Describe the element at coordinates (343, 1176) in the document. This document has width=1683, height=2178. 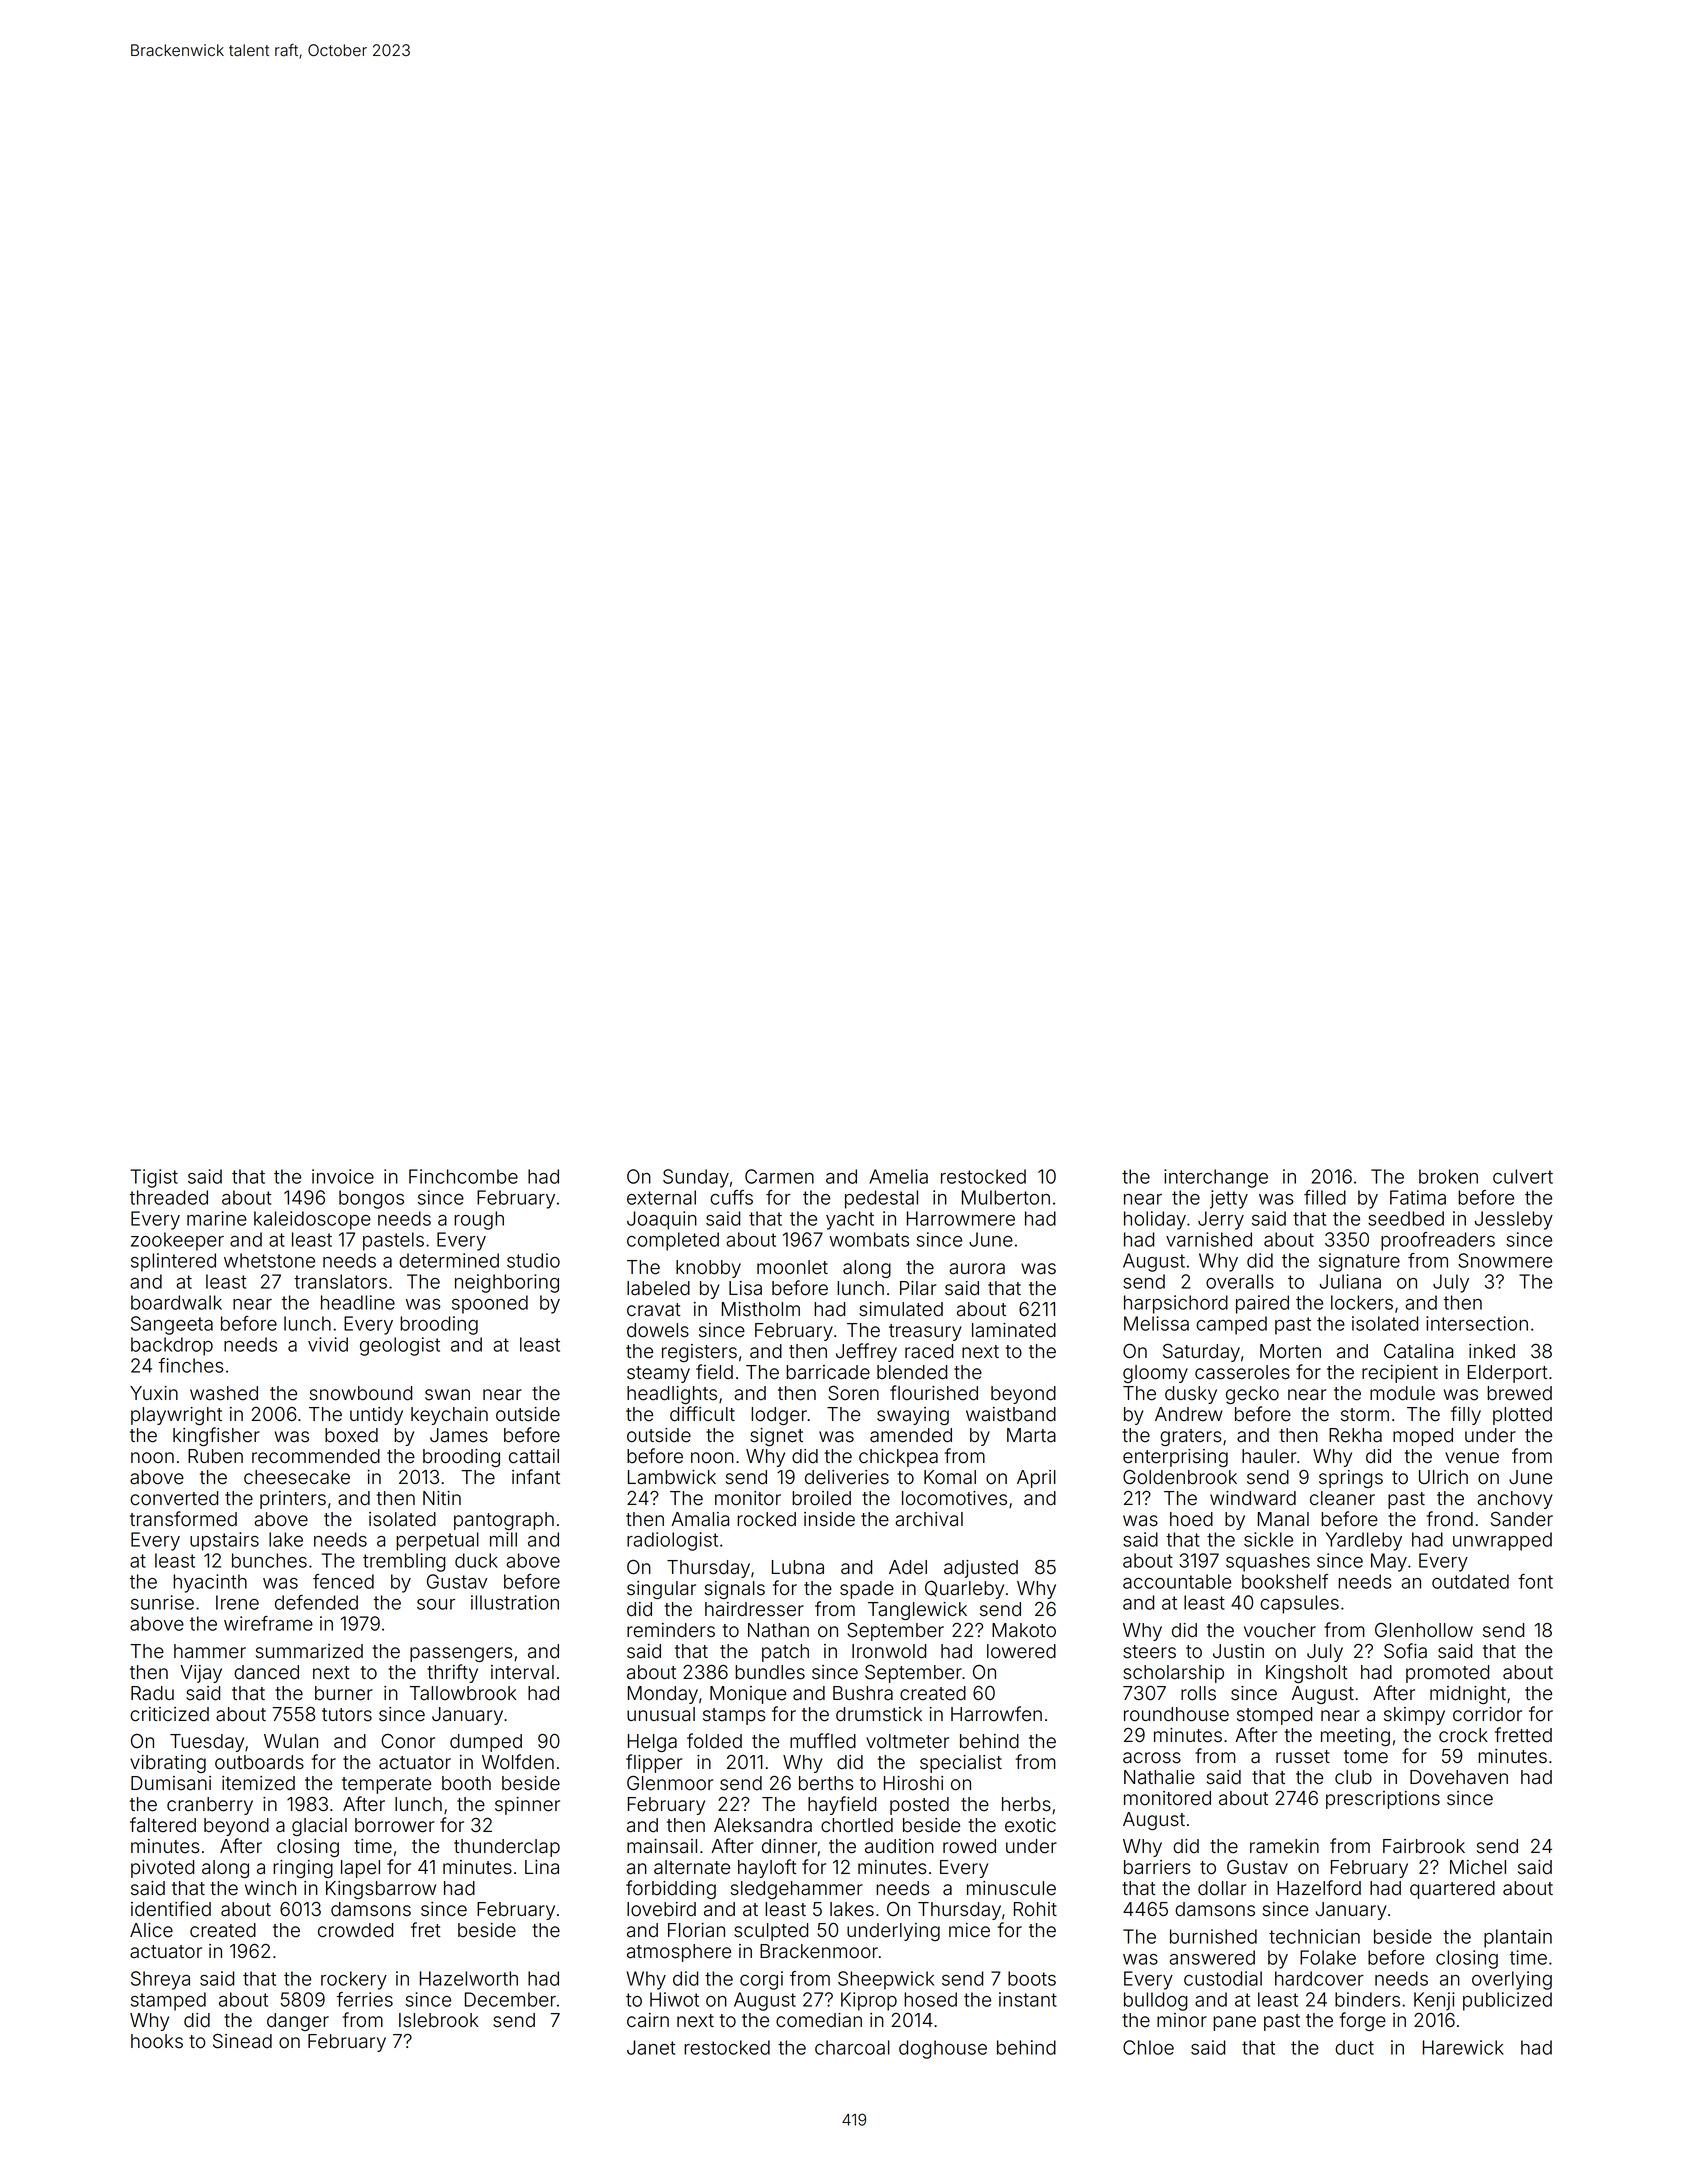
I see `invoice` at that location.
